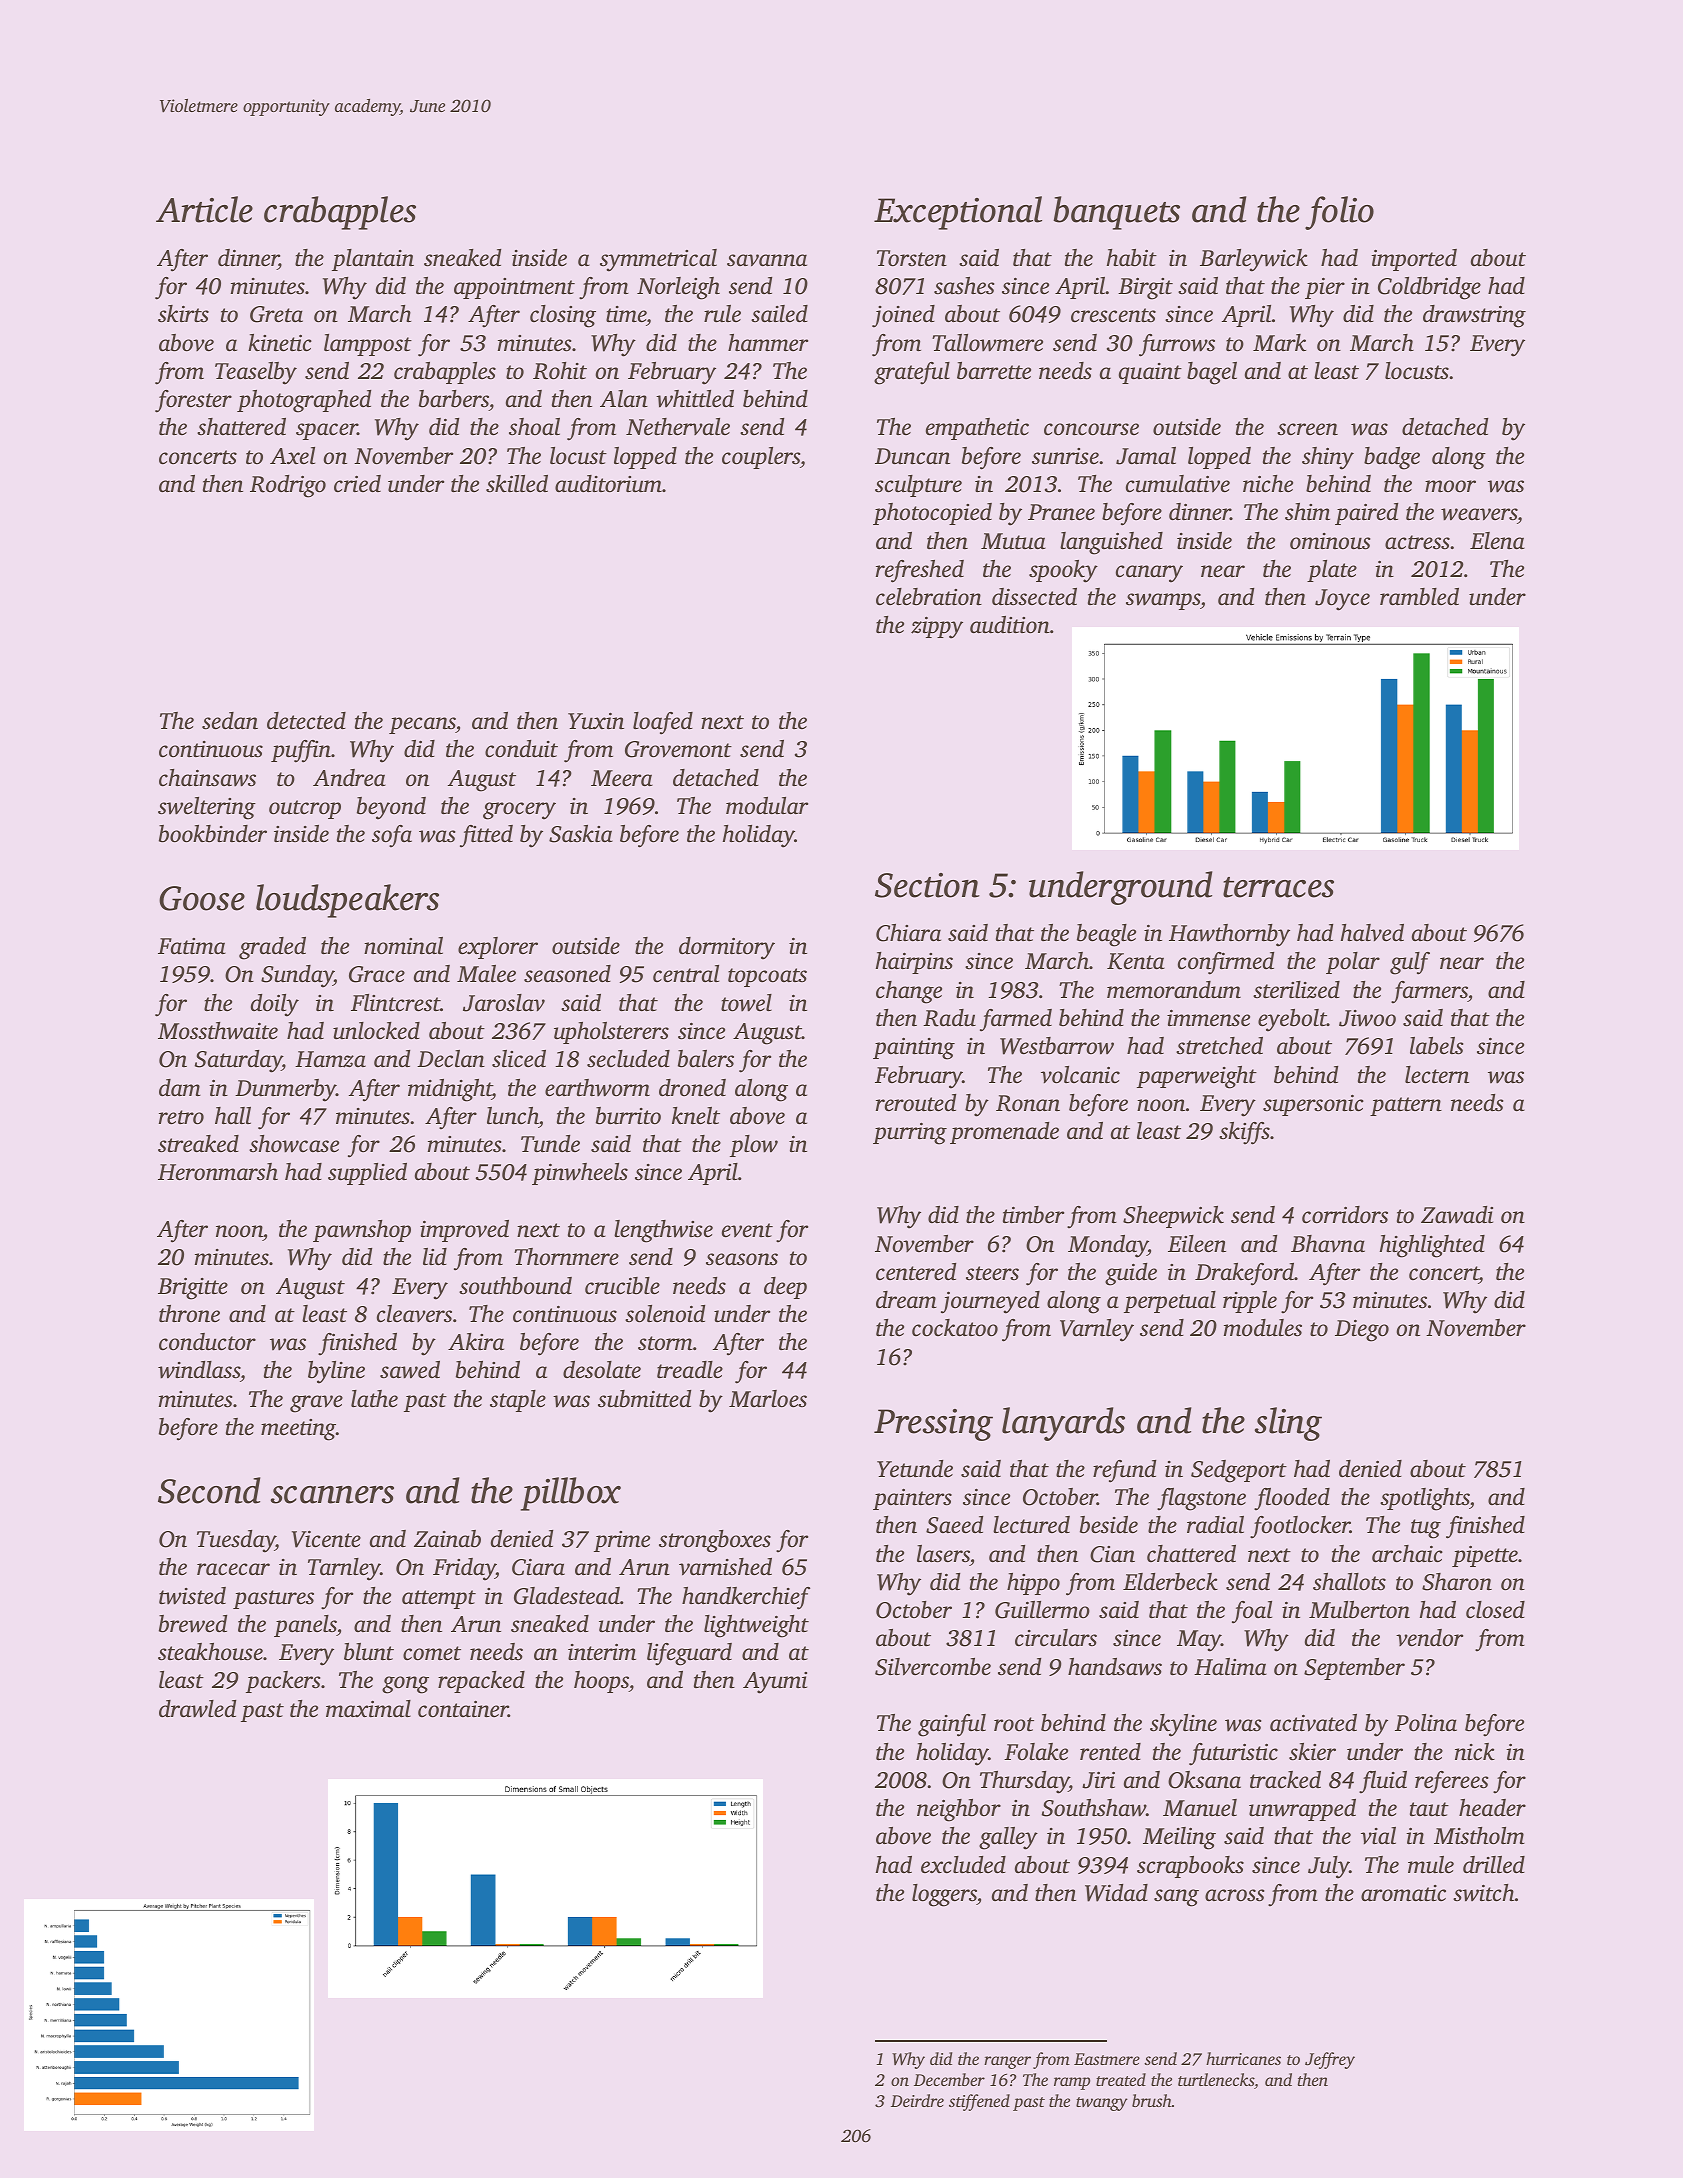  Describe the element at coordinates (992, 1273) in the document. I see `steers` at that location.
